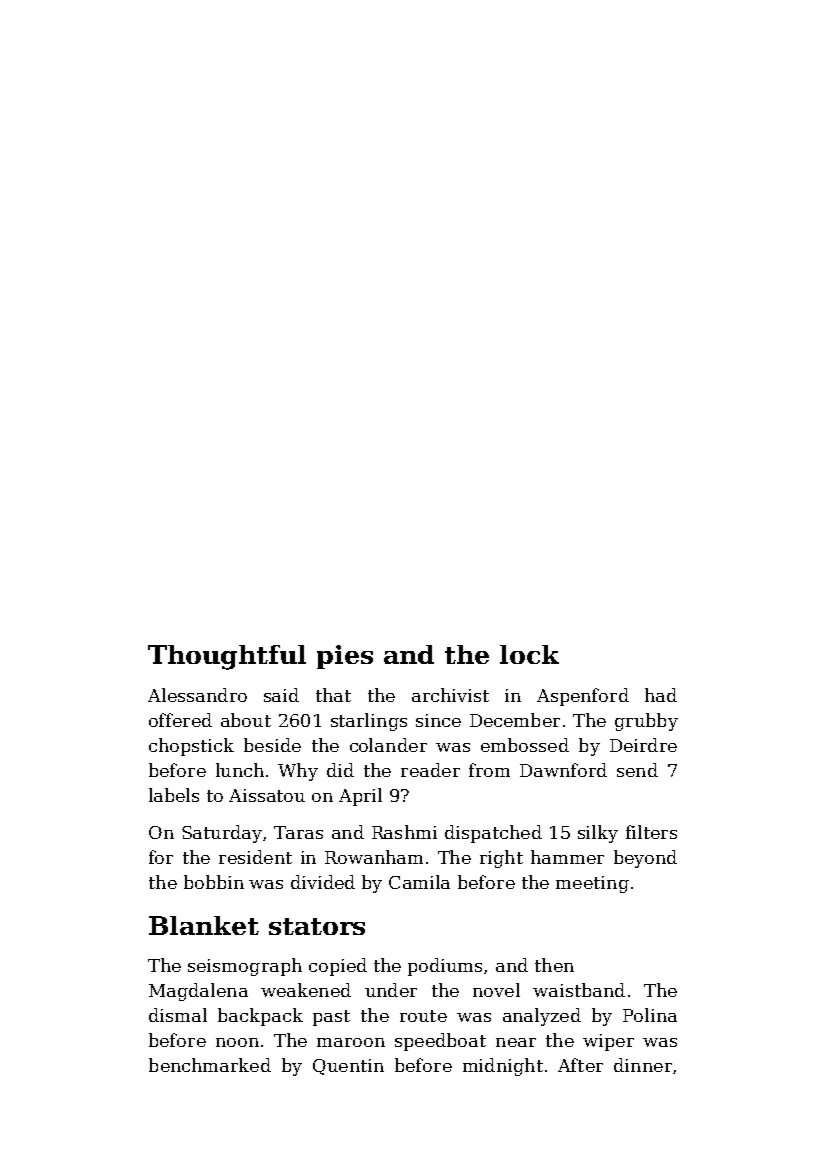 The image size is (826, 1172). Describe the element at coordinates (583, 697) in the image. I see `Aspenford` at that location.
